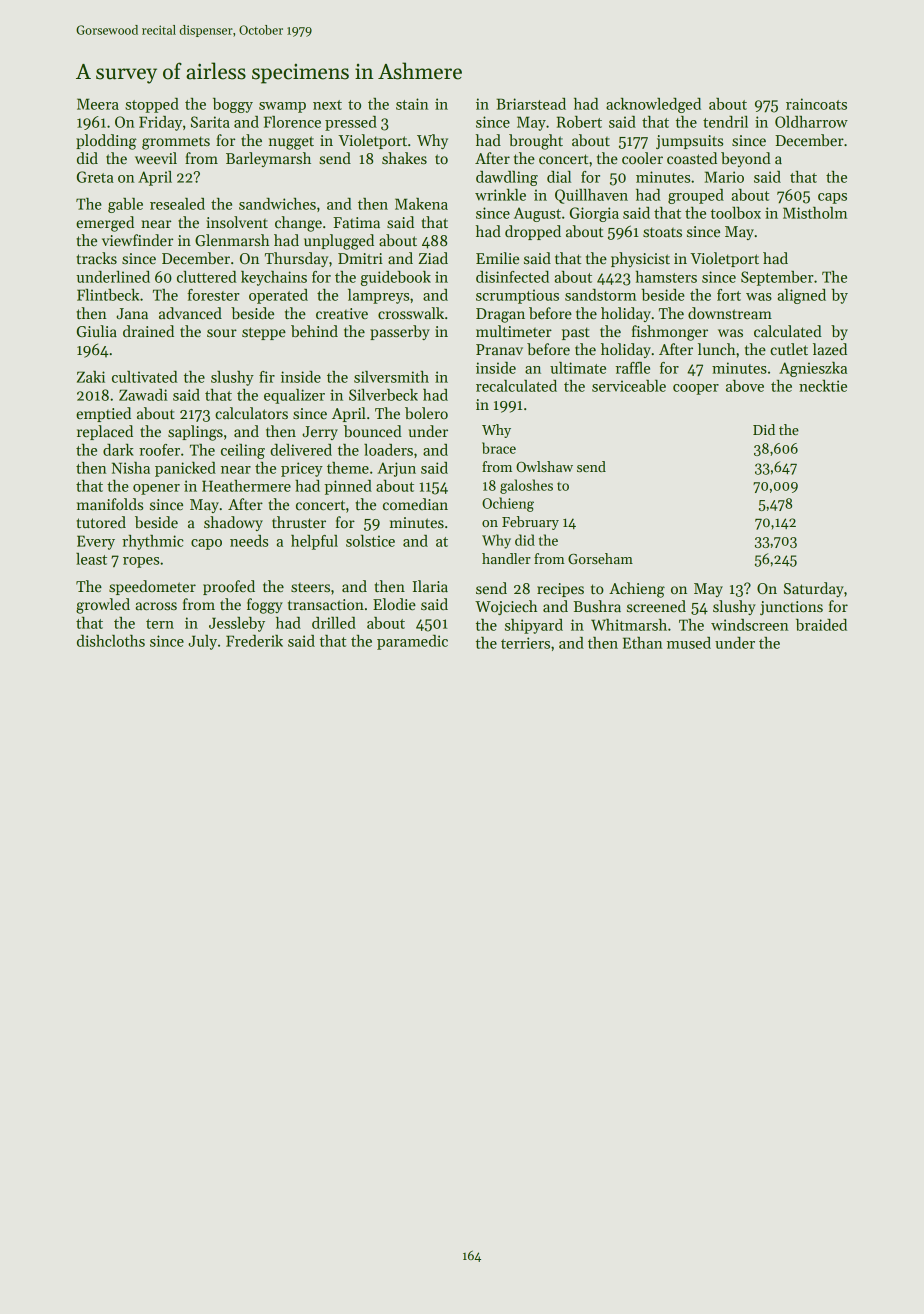 The height and width of the screenshot is (1314, 924). I want to click on July, so click(202, 642).
